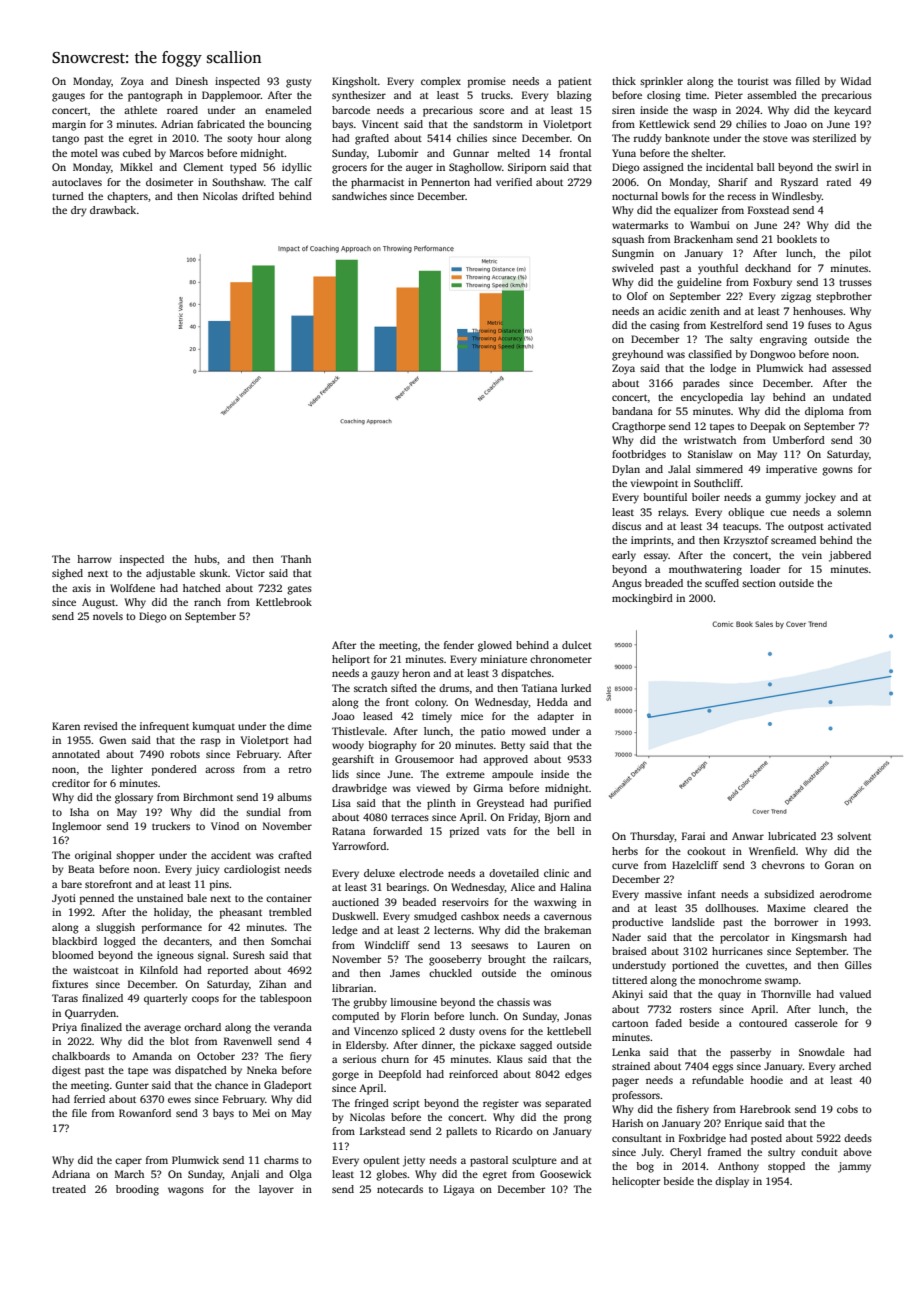 Image resolution: width=924 pixels, height=1308 pixels. What do you see at coordinates (370, 1003) in the page?
I see `grubby` at bounding box center [370, 1003].
